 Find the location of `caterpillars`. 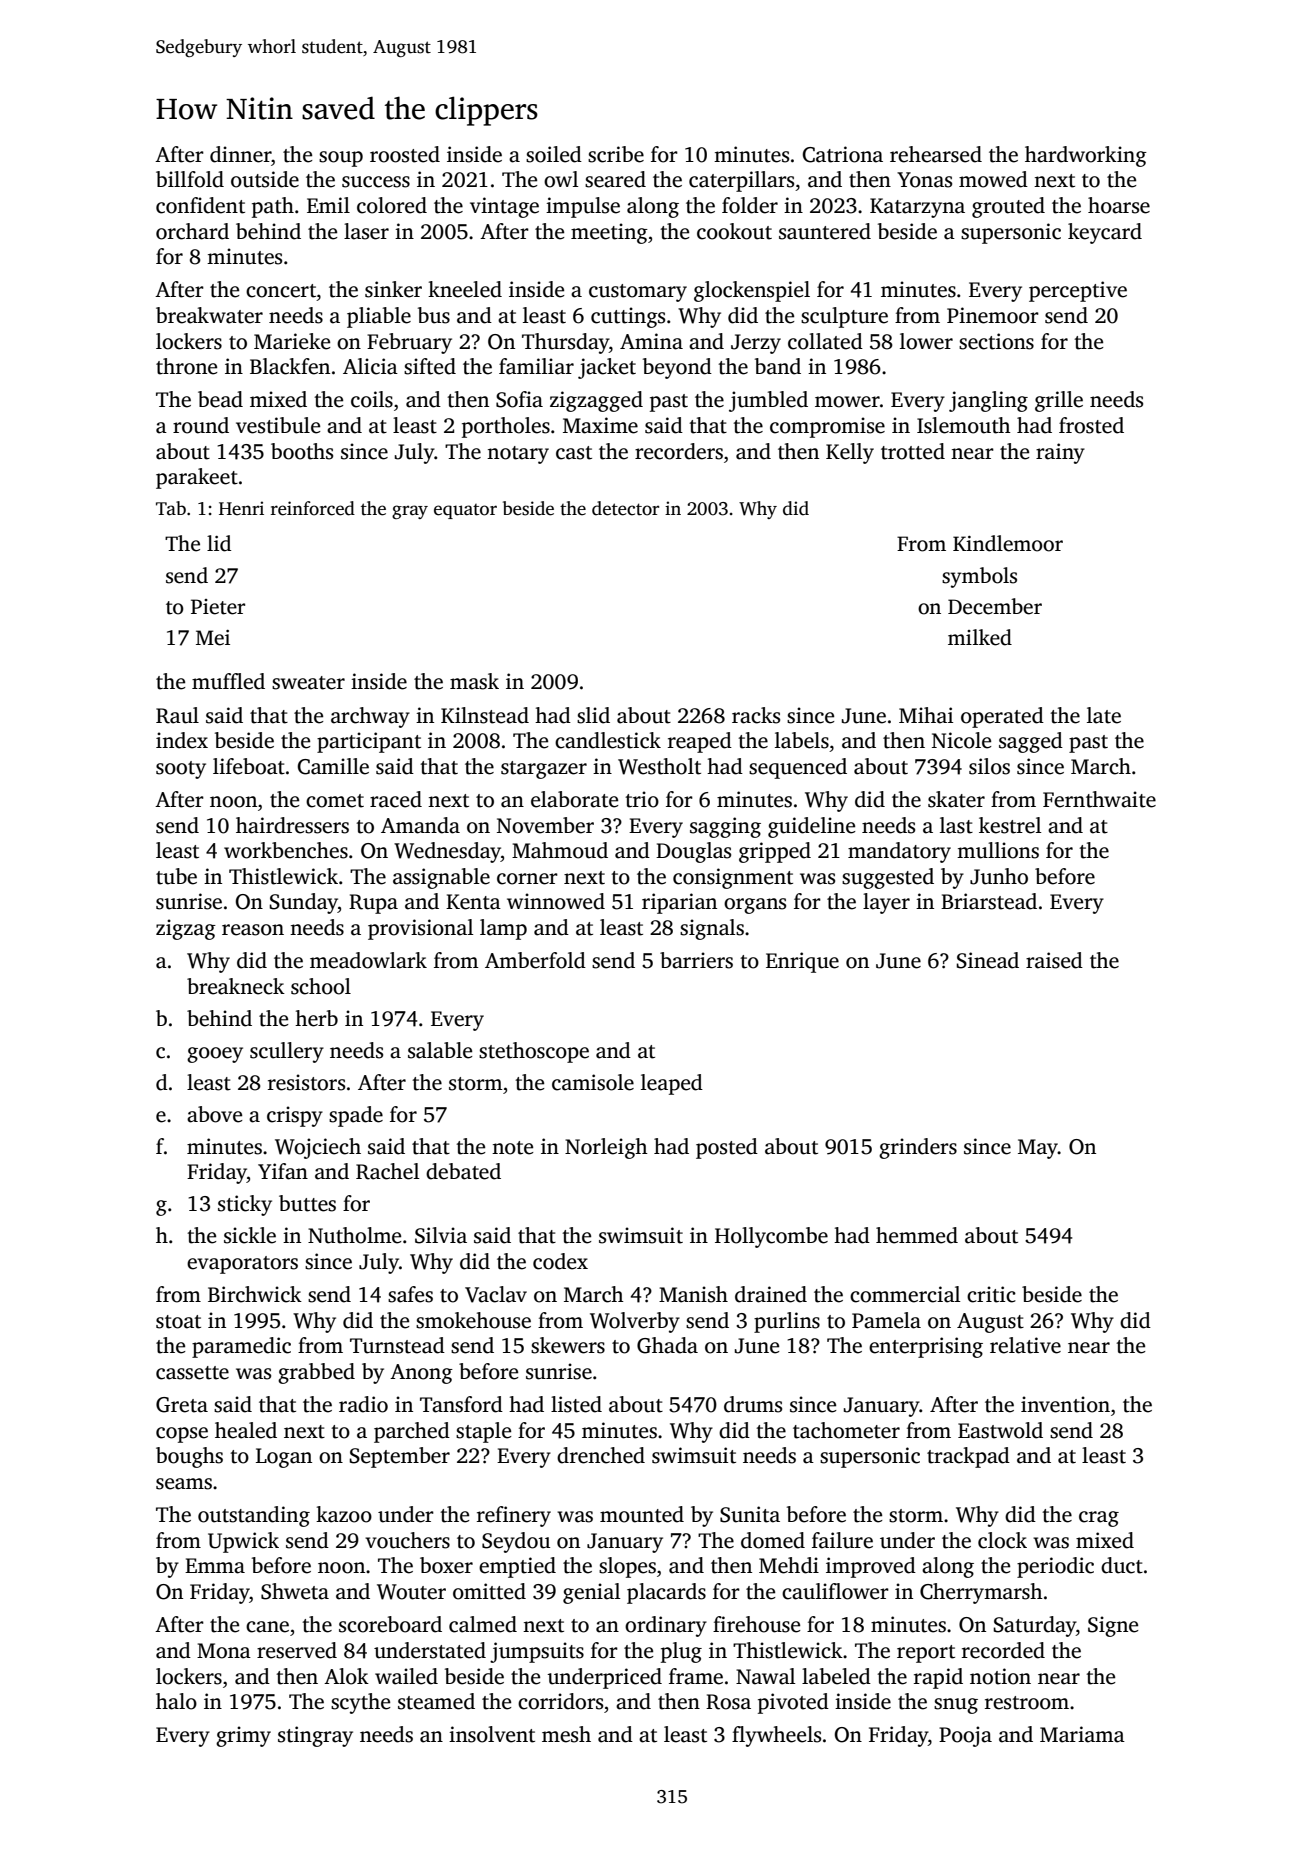

caterpillars is located at coordinates (741, 181).
